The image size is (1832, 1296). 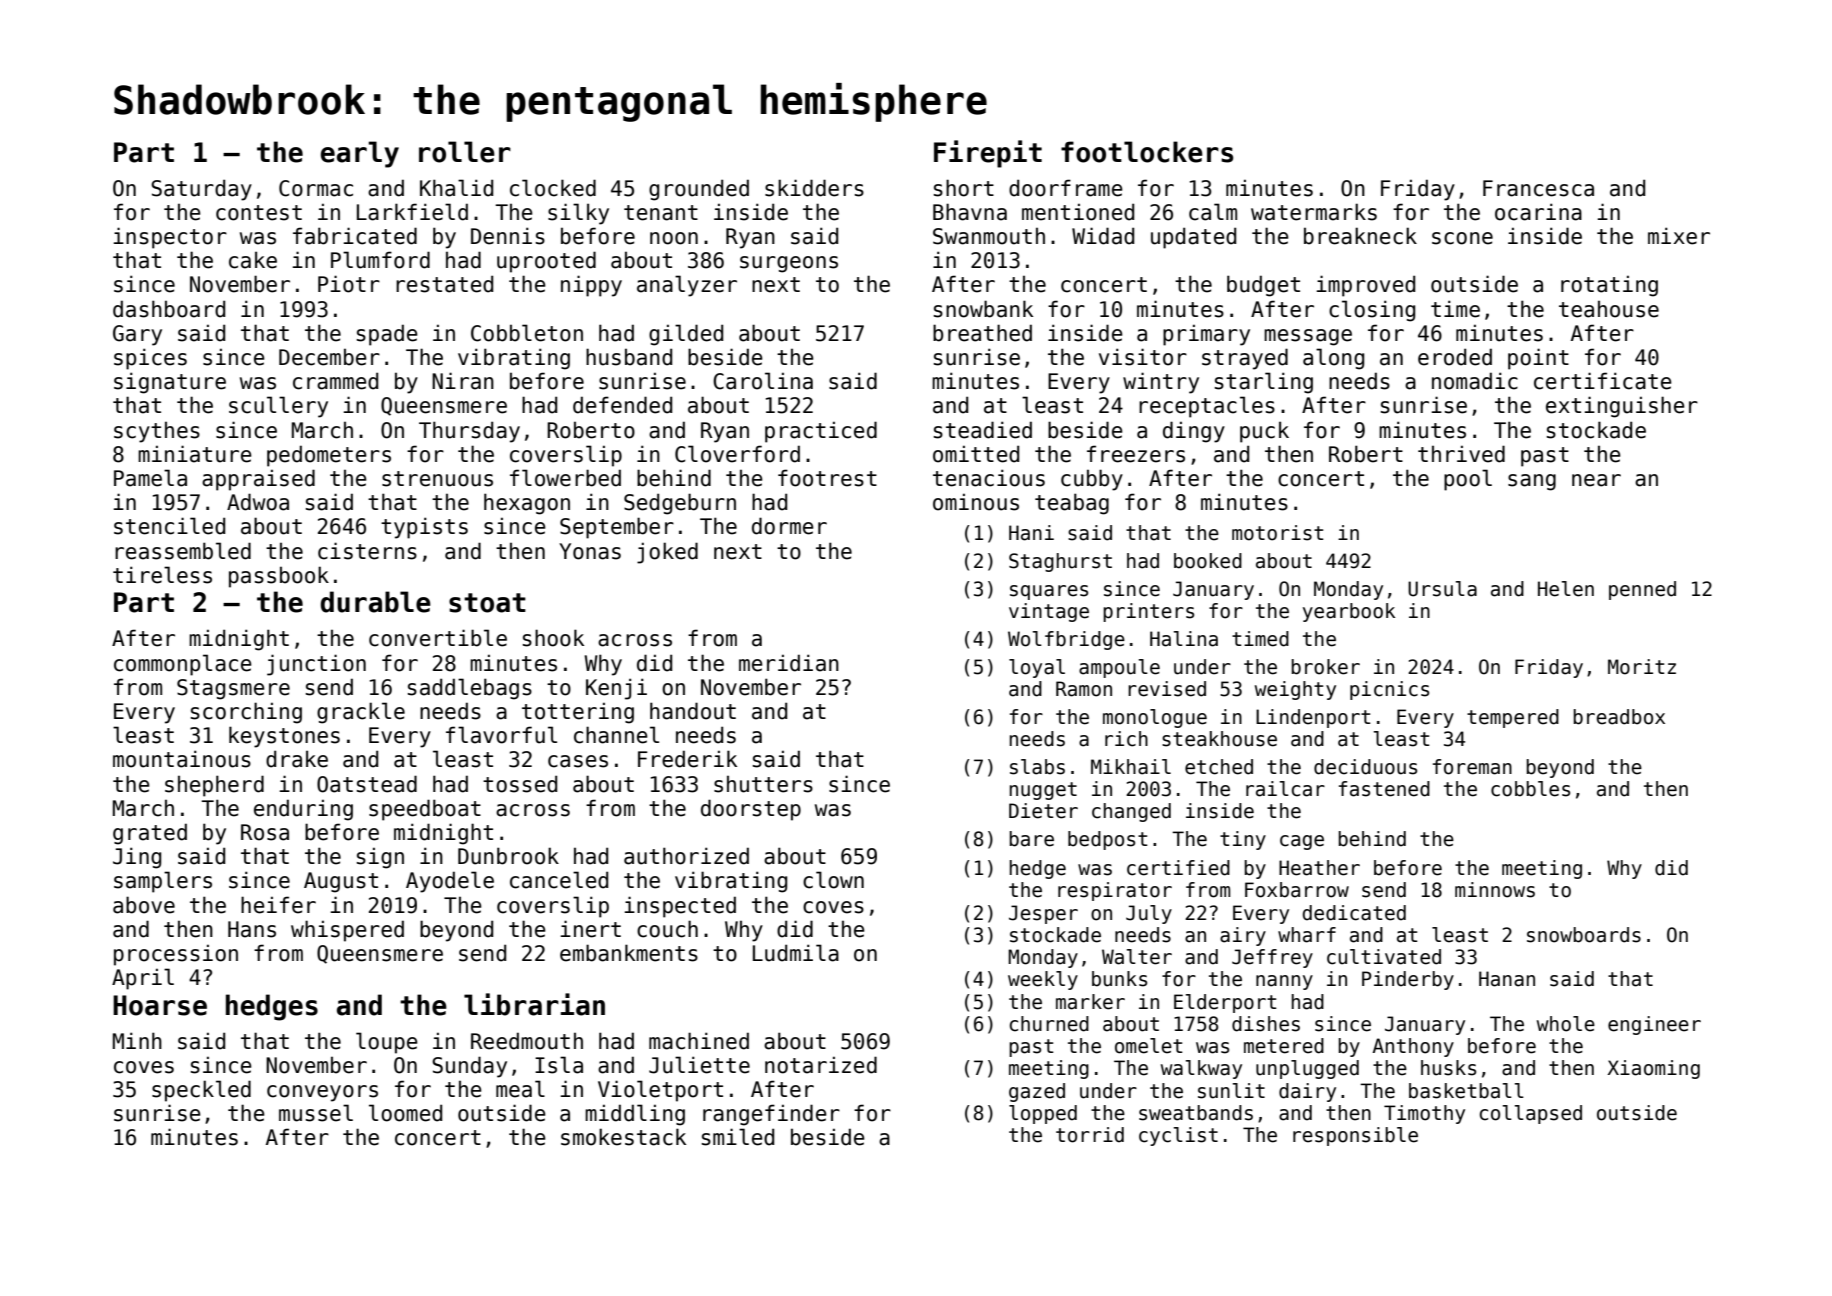 I want to click on fabricated, so click(x=355, y=236).
